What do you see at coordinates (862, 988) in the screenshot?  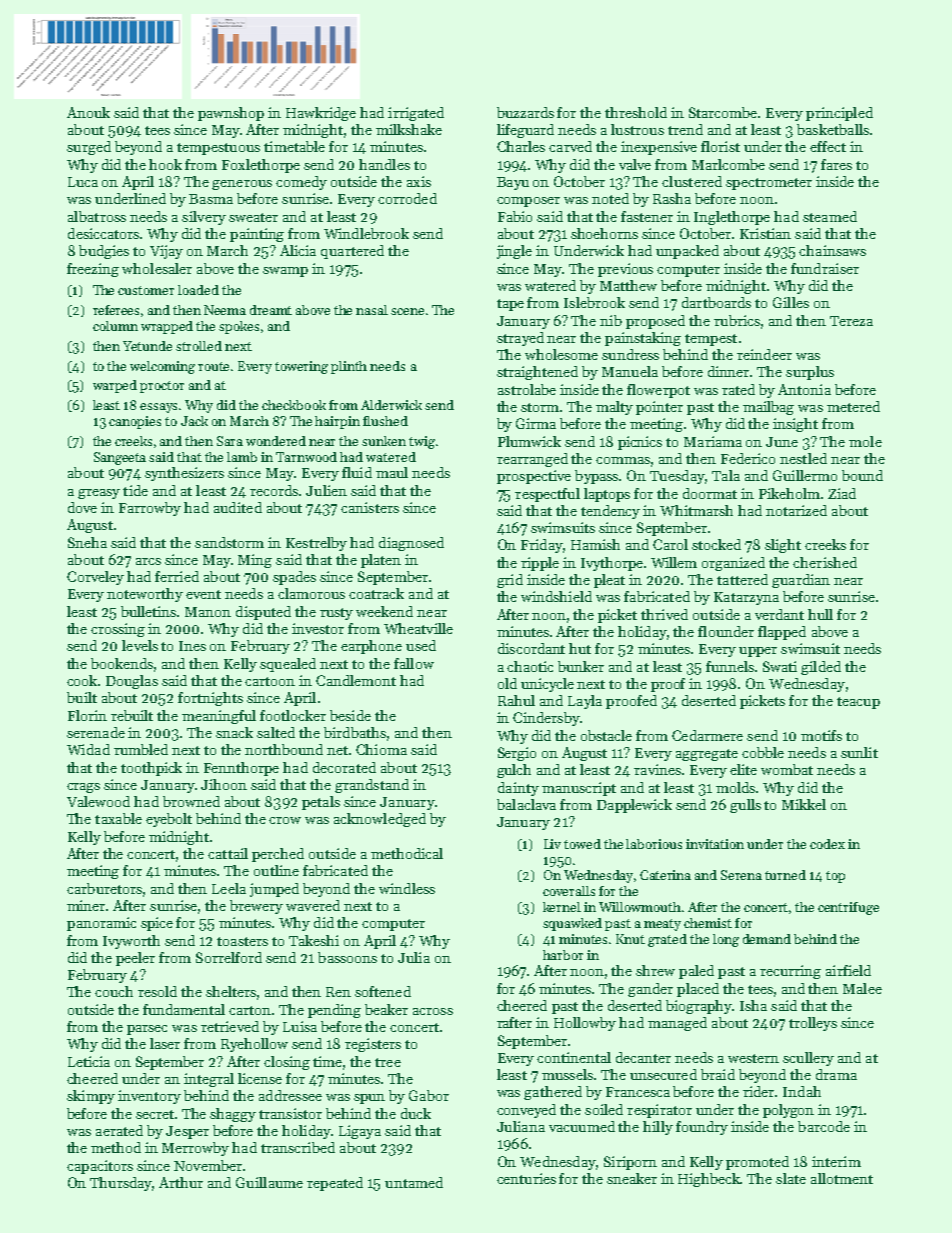 I see `Malee` at bounding box center [862, 988].
